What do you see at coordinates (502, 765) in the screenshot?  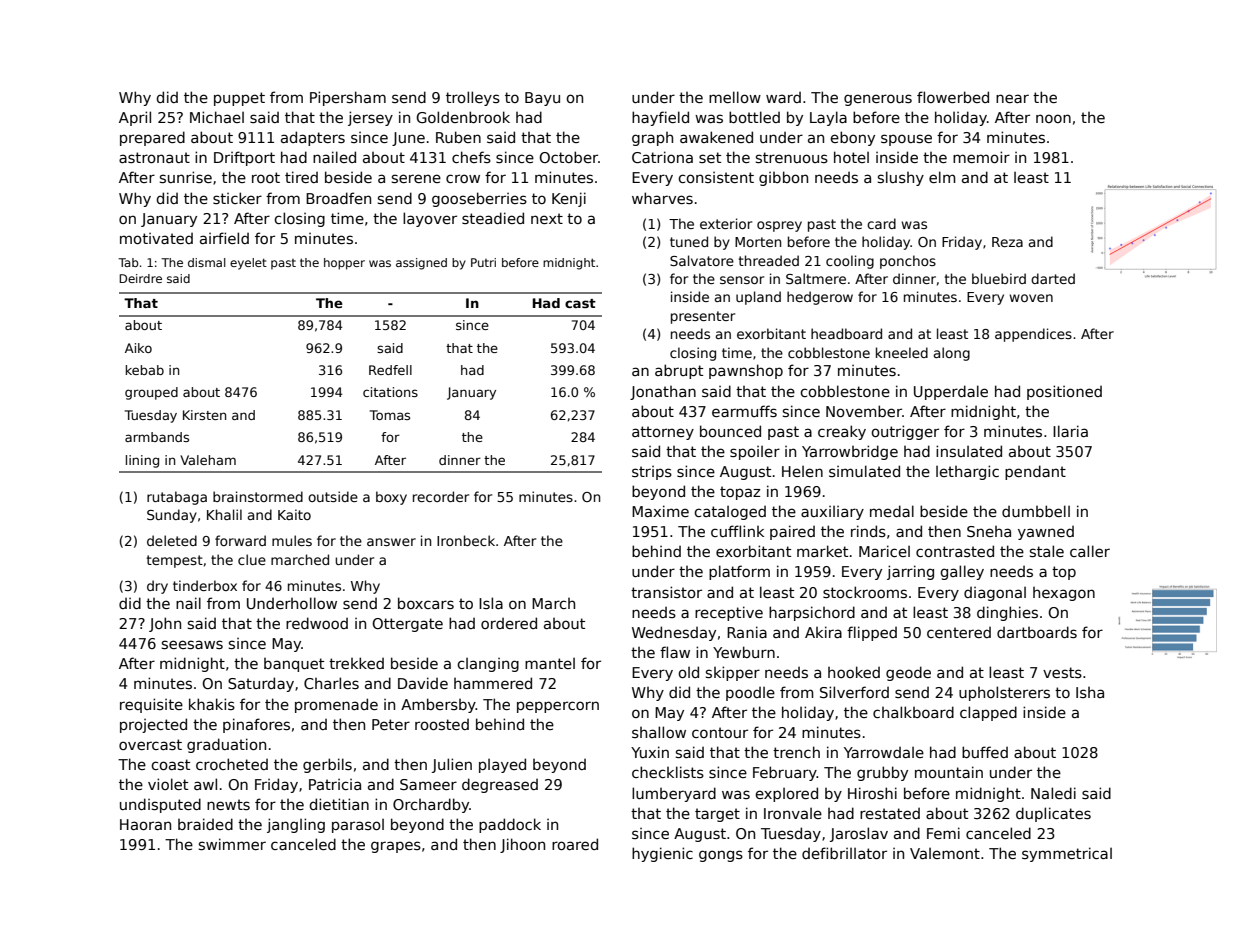 I see `played` at bounding box center [502, 765].
